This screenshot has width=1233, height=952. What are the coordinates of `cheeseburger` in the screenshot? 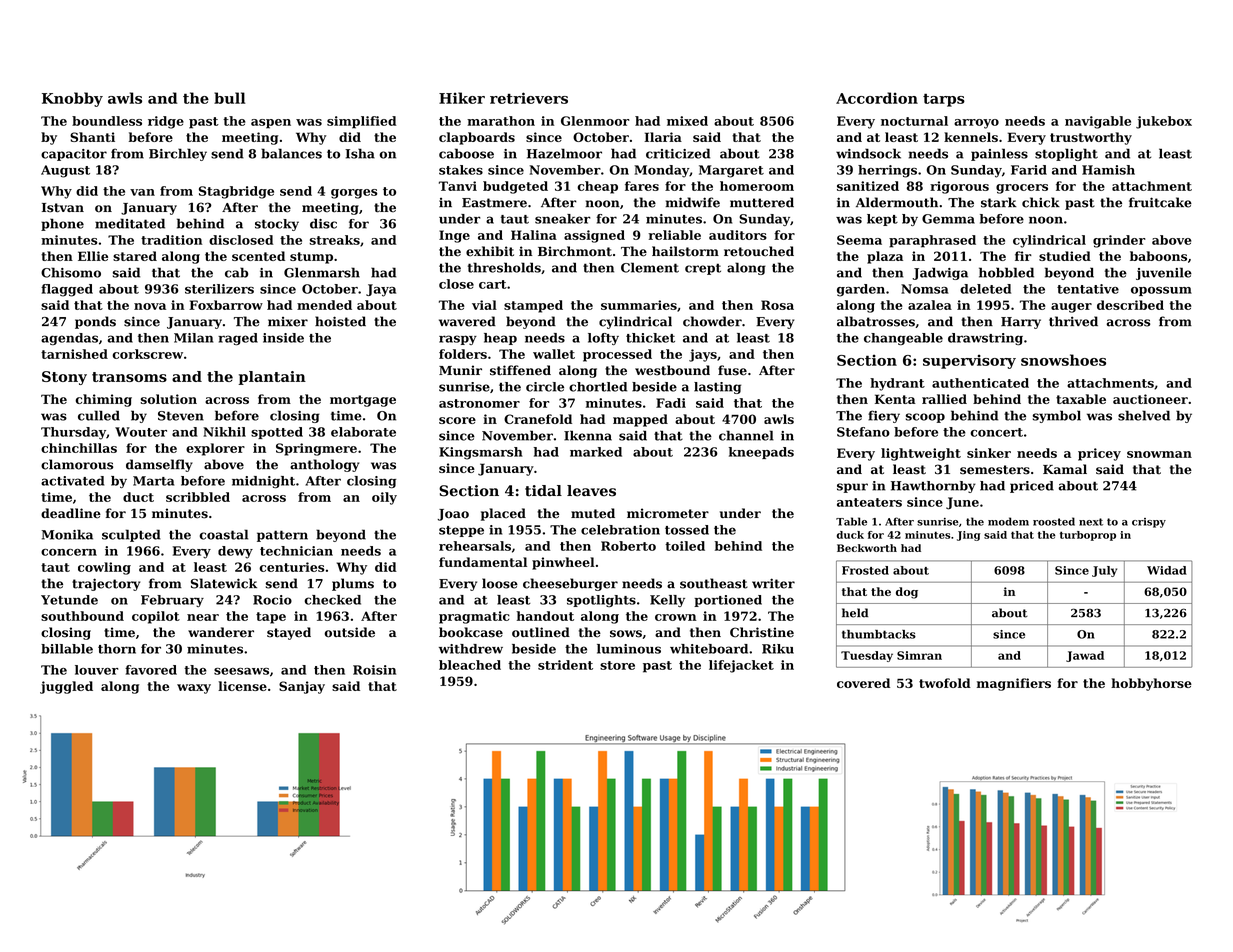 It's located at (570, 584).
